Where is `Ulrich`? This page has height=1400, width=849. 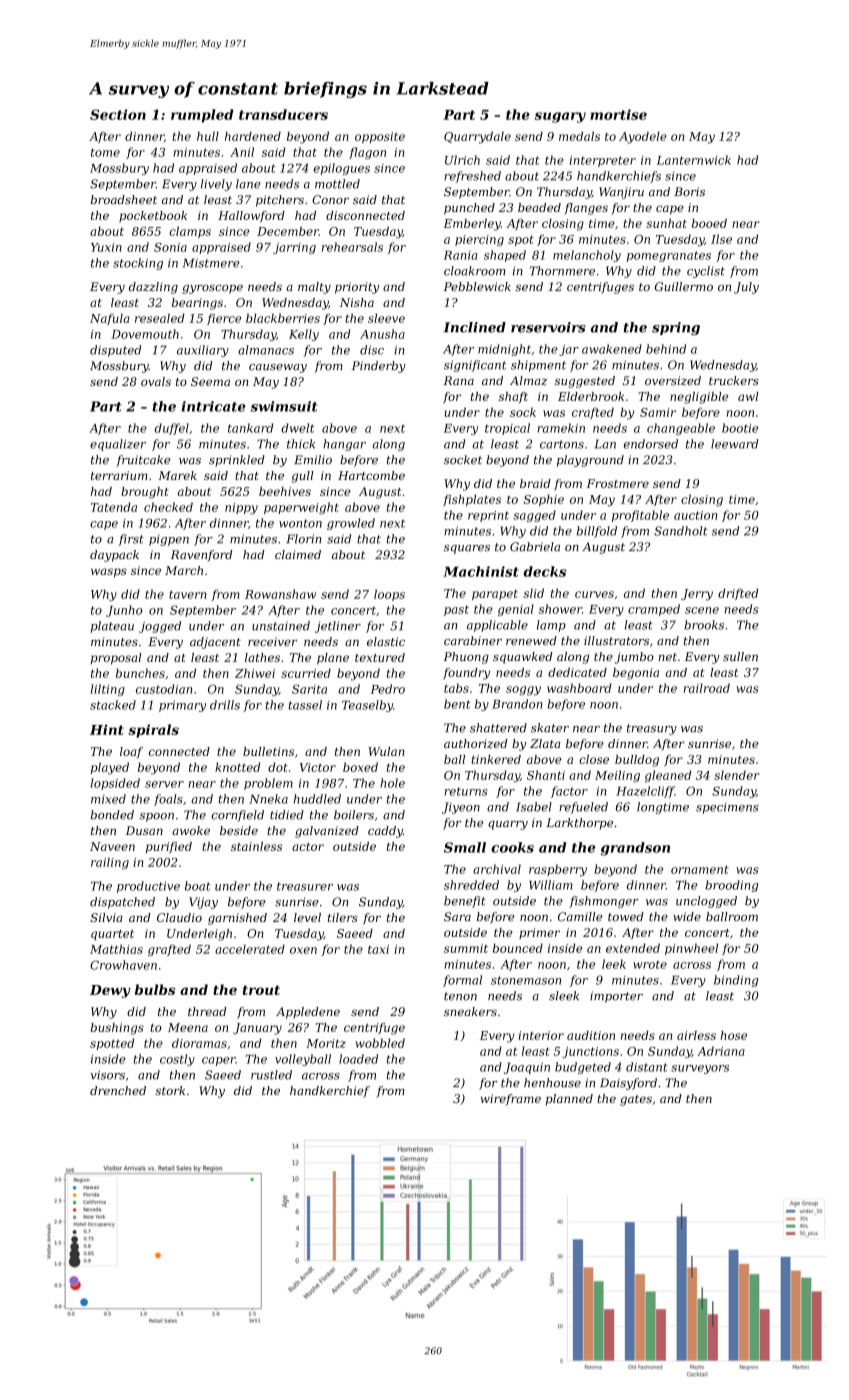
Ulrich is located at coordinates (462, 160).
